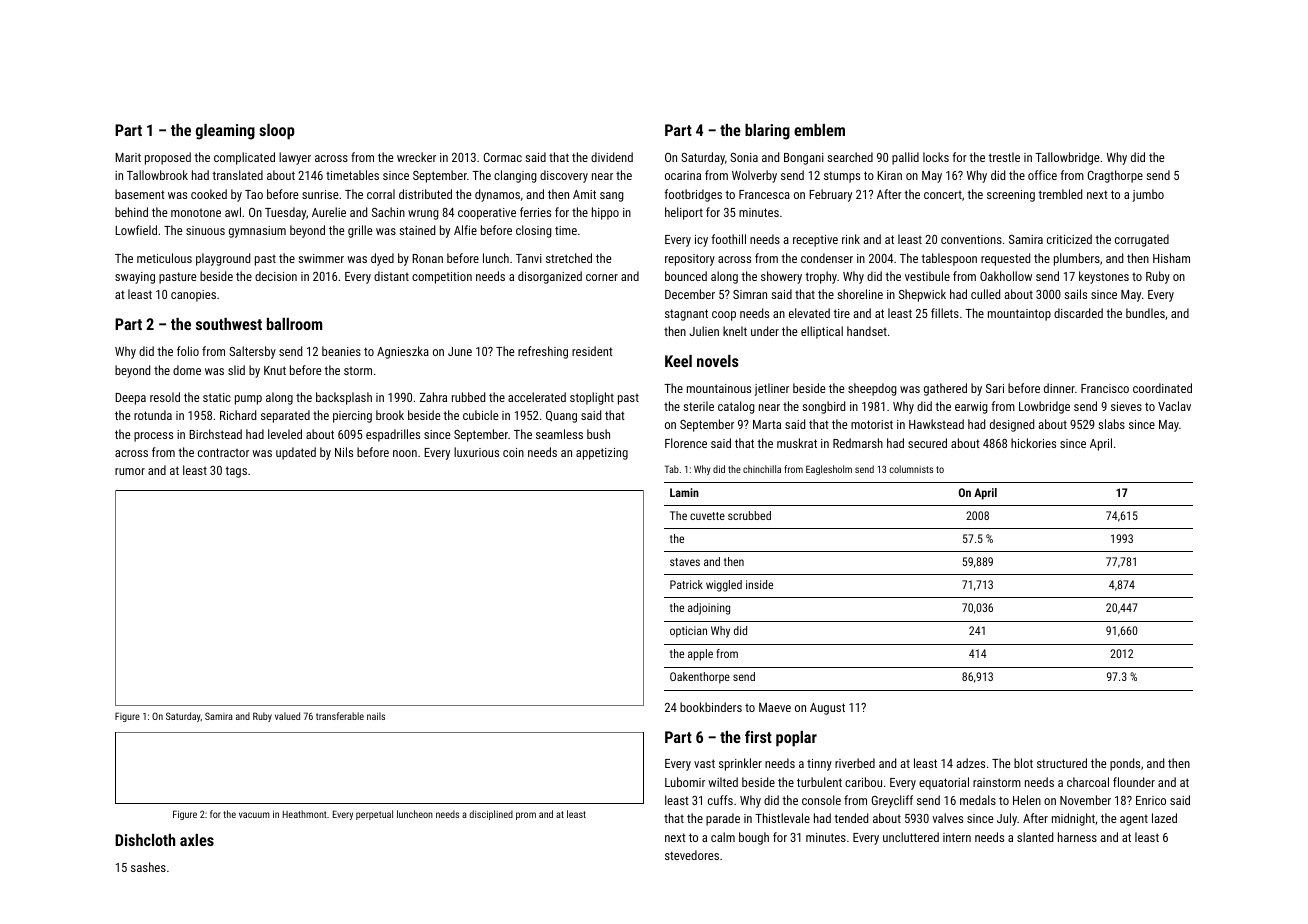  Describe the element at coordinates (1115, 176) in the document. I see `Cragthorpe` at that location.
